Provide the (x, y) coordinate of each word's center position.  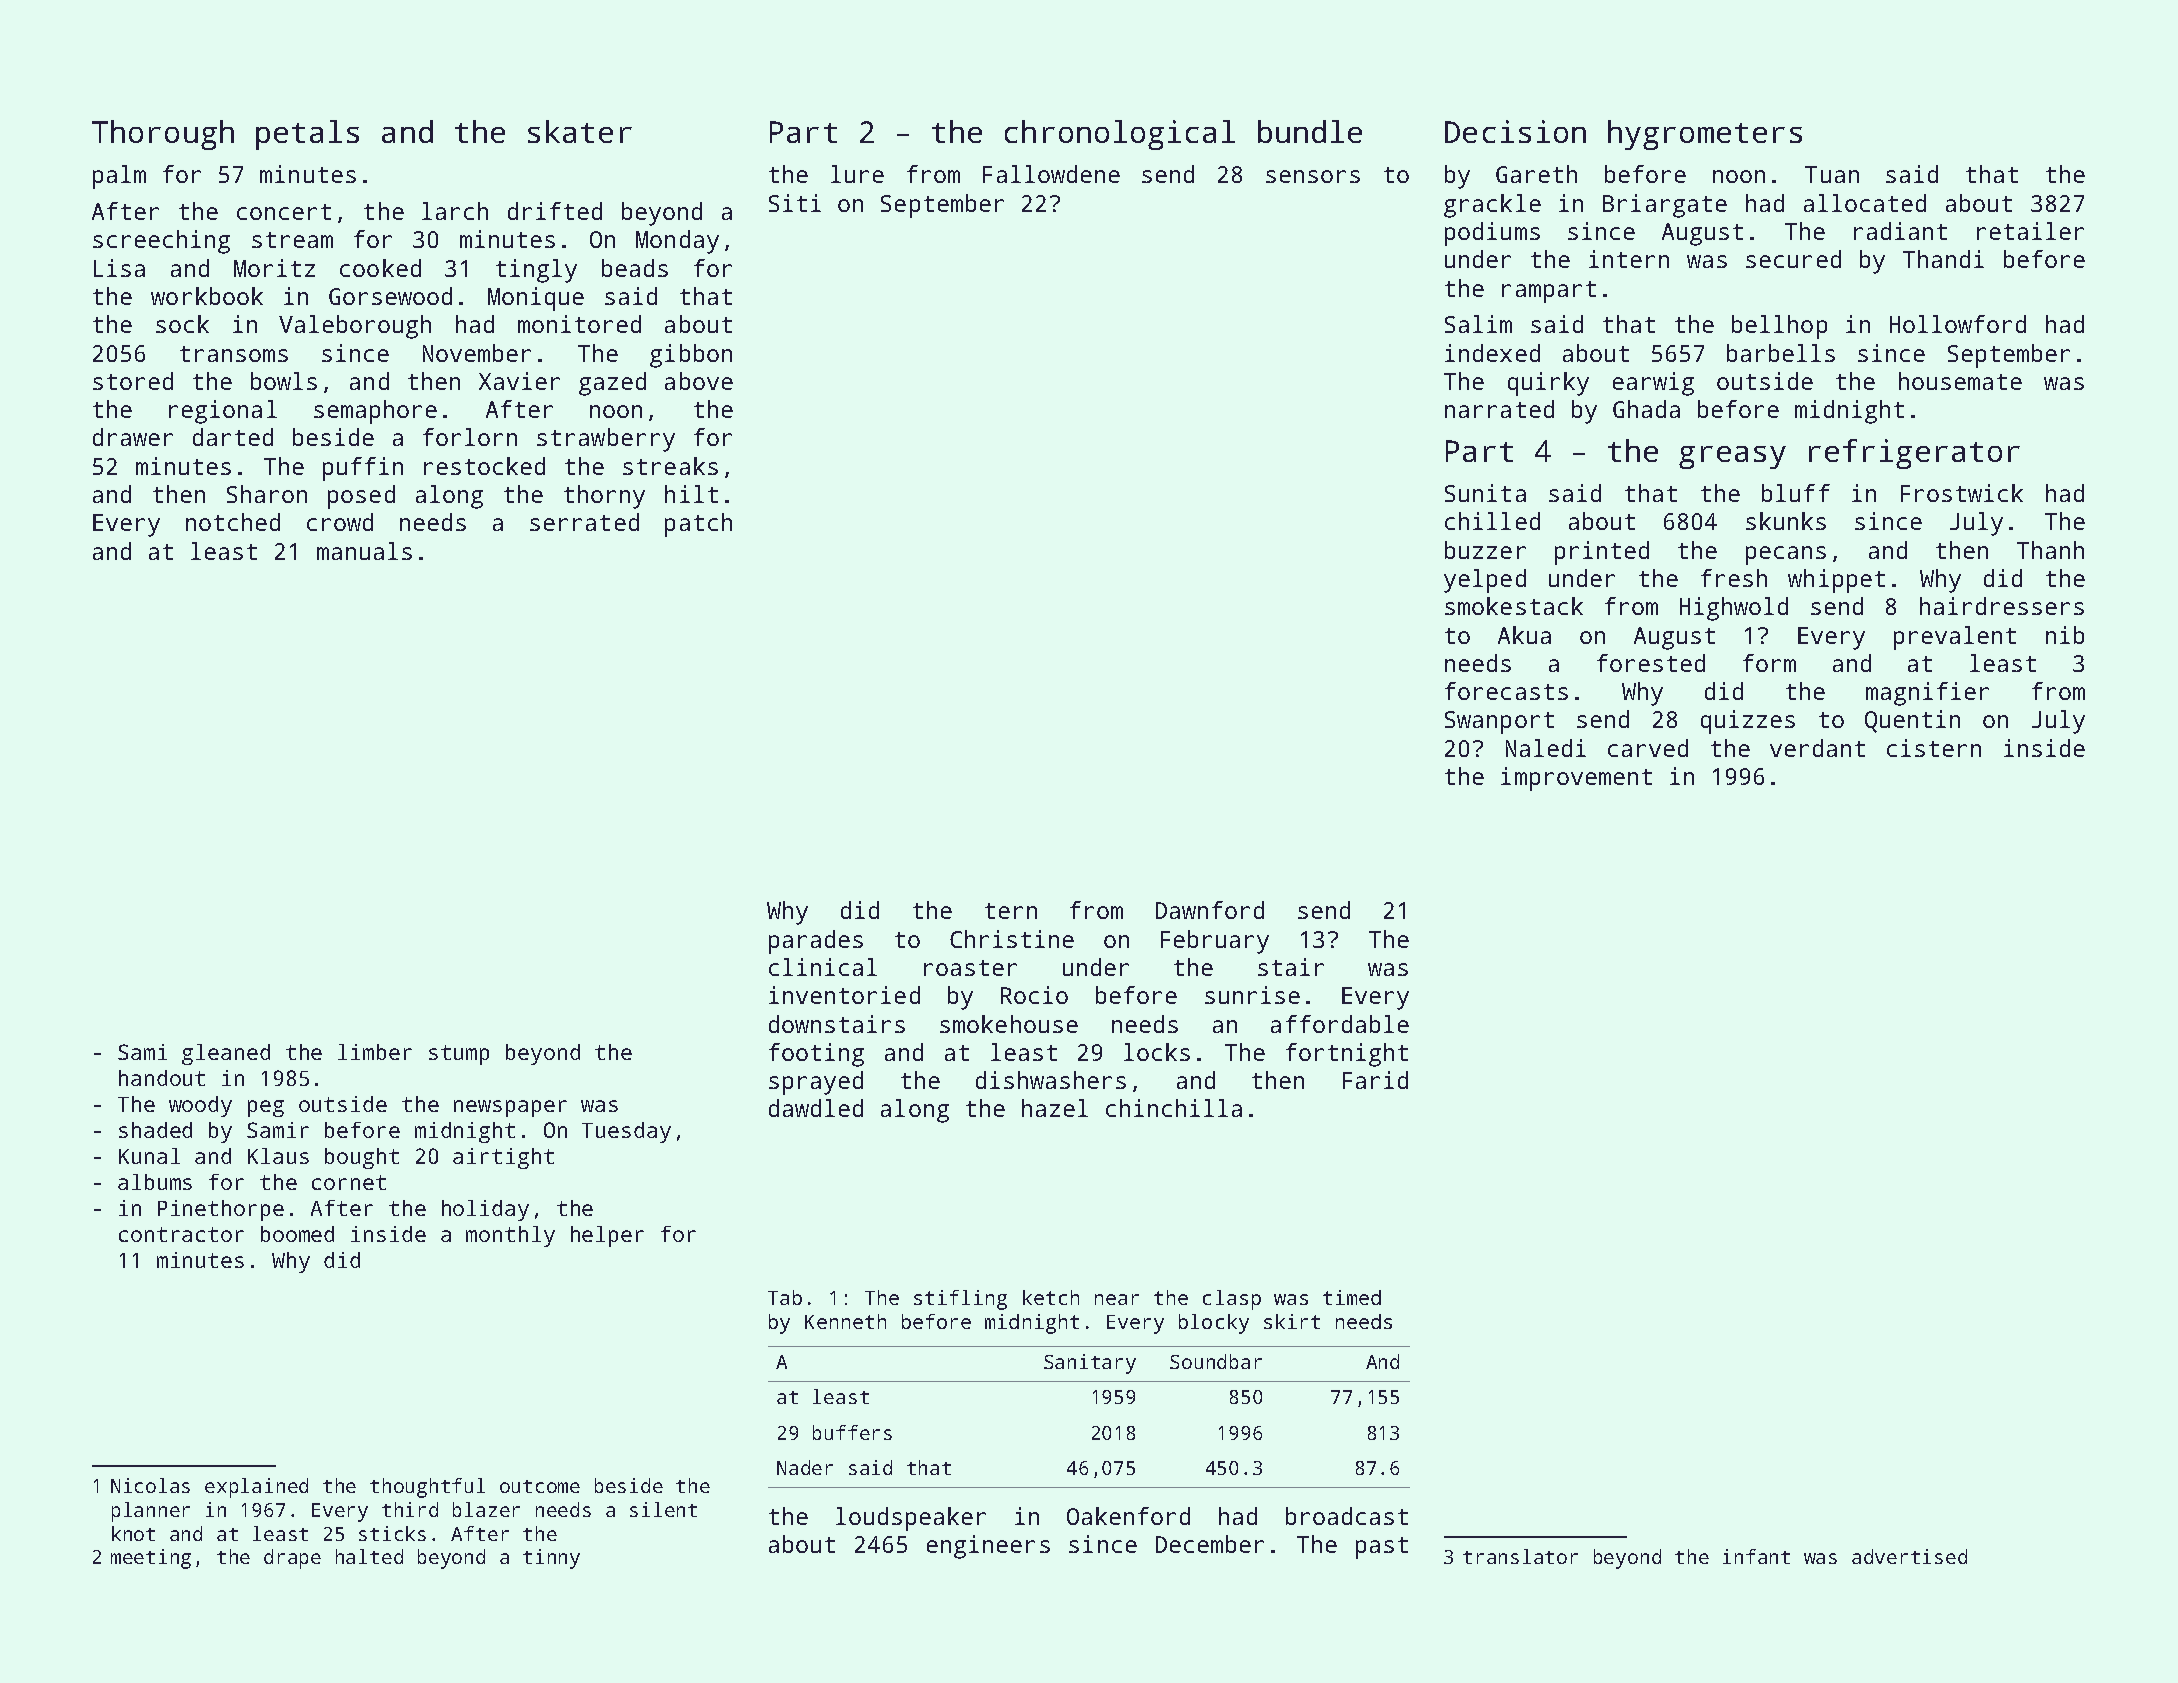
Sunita (1485, 493)
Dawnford (1210, 910)
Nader (805, 1467)
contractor (181, 1234)
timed (1352, 1297)
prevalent (1955, 638)
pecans (1786, 555)
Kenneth (845, 1321)
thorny (604, 497)
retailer (2030, 231)
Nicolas (150, 1485)
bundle (1310, 131)
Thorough (163, 135)
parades (816, 942)
